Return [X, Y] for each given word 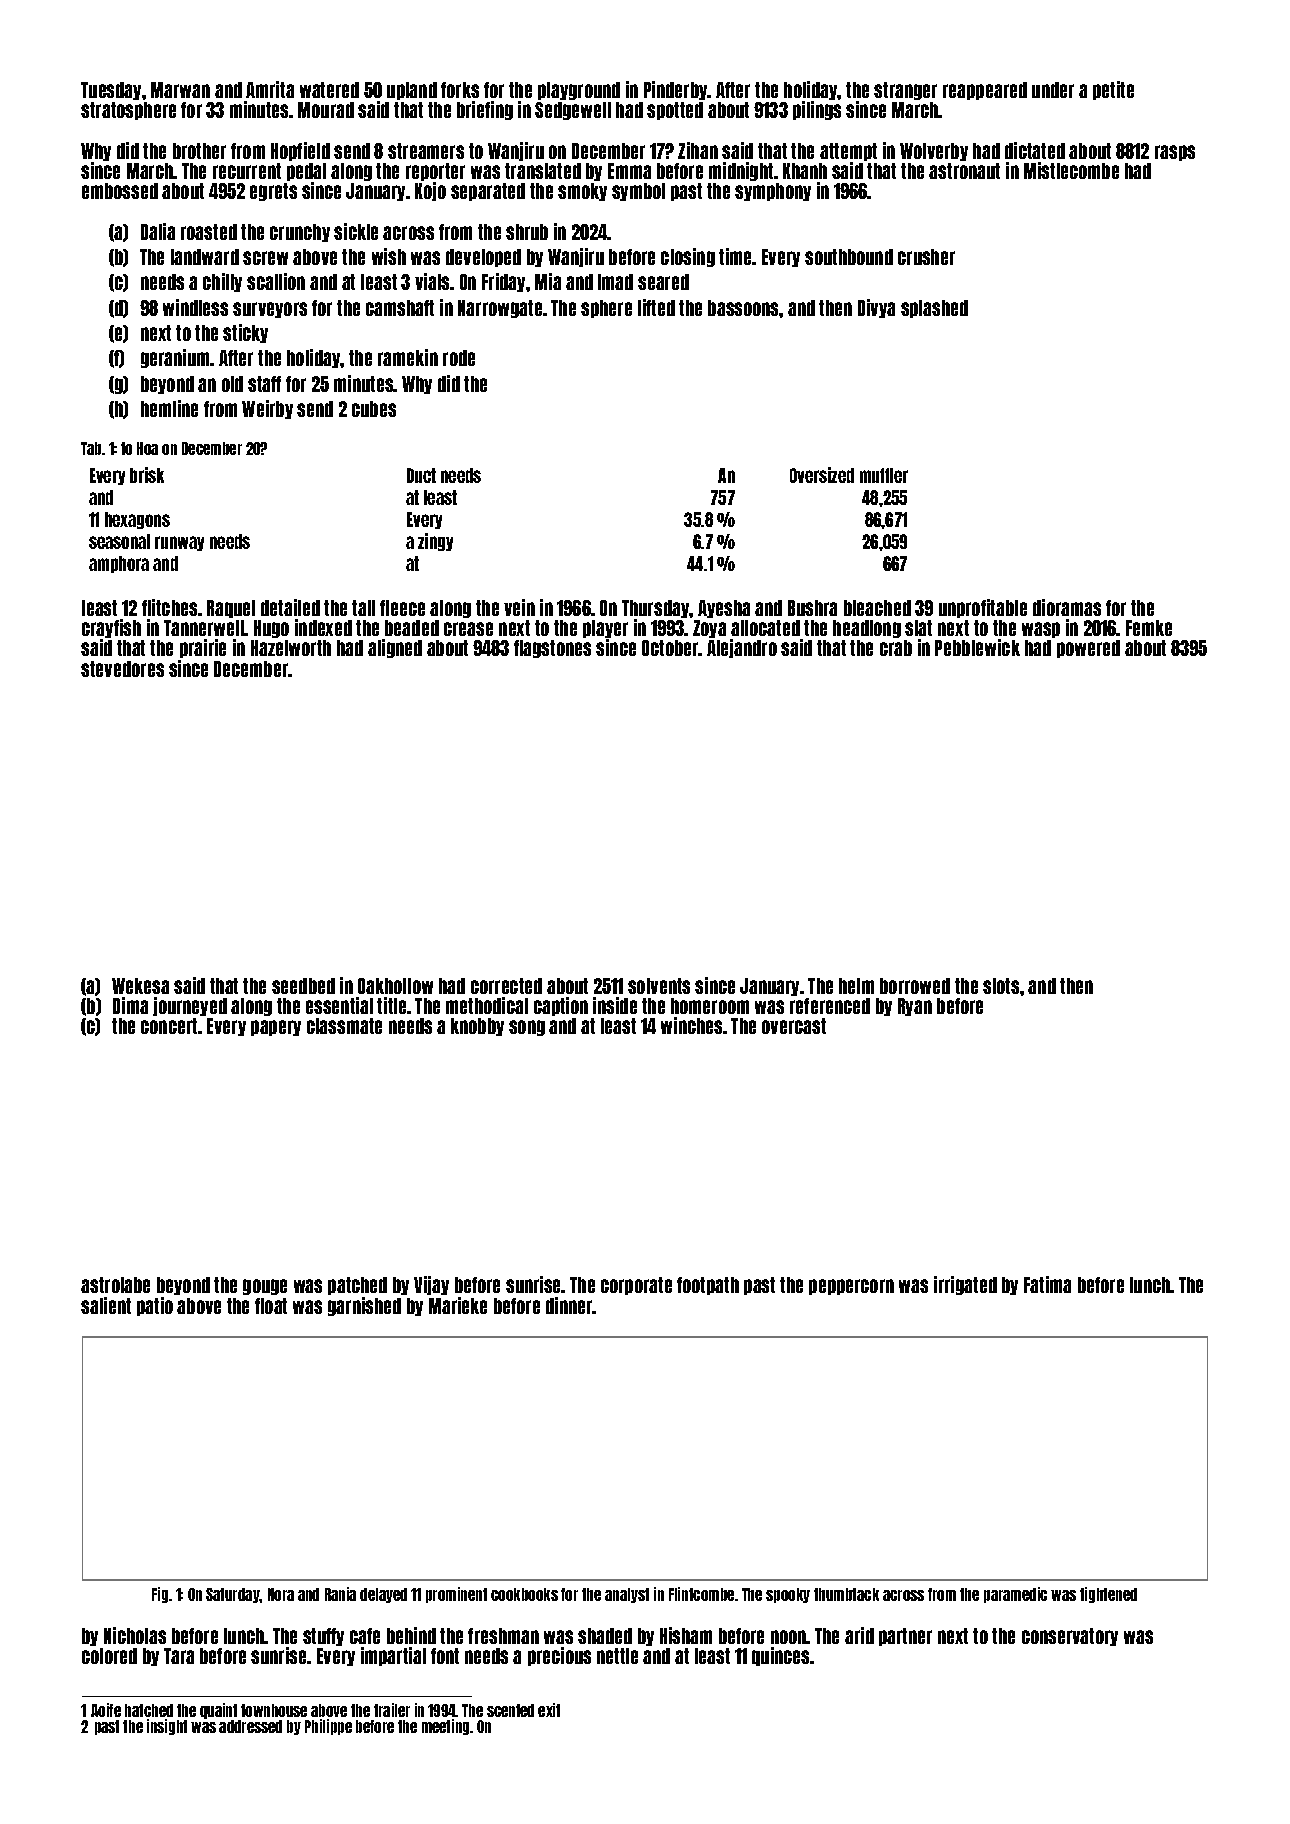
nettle [617, 1656]
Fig [160, 1595]
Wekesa [140, 986]
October [670, 648]
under [1053, 90]
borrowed [915, 986]
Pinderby [676, 90]
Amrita [270, 89]
